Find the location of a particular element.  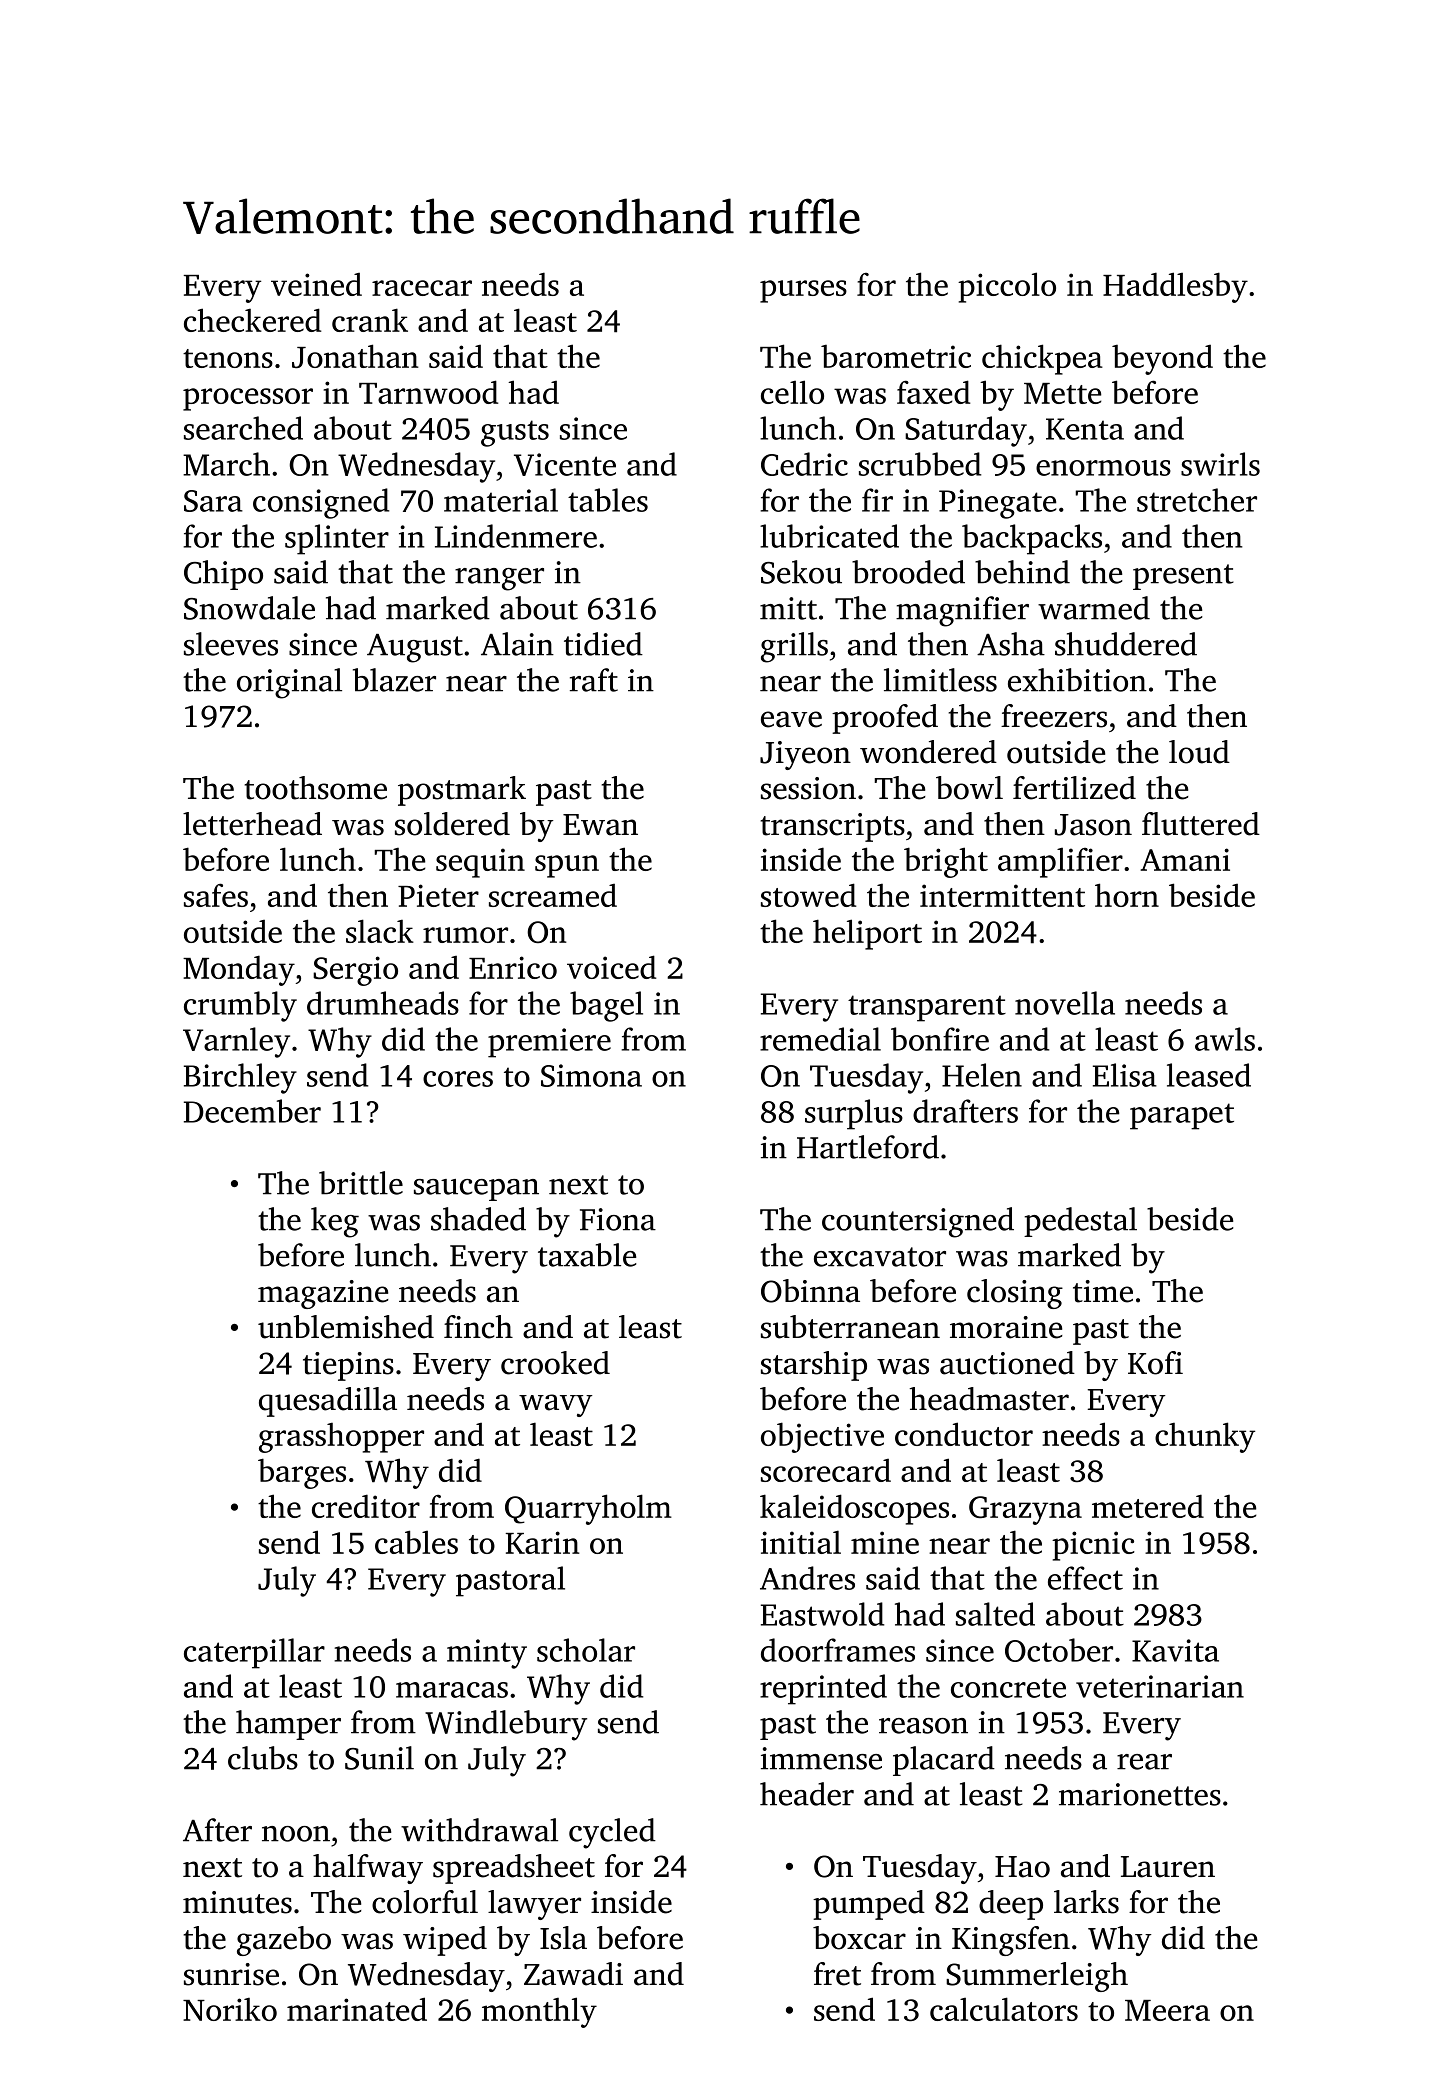

tiepins is located at coordinates (348, 1366).
